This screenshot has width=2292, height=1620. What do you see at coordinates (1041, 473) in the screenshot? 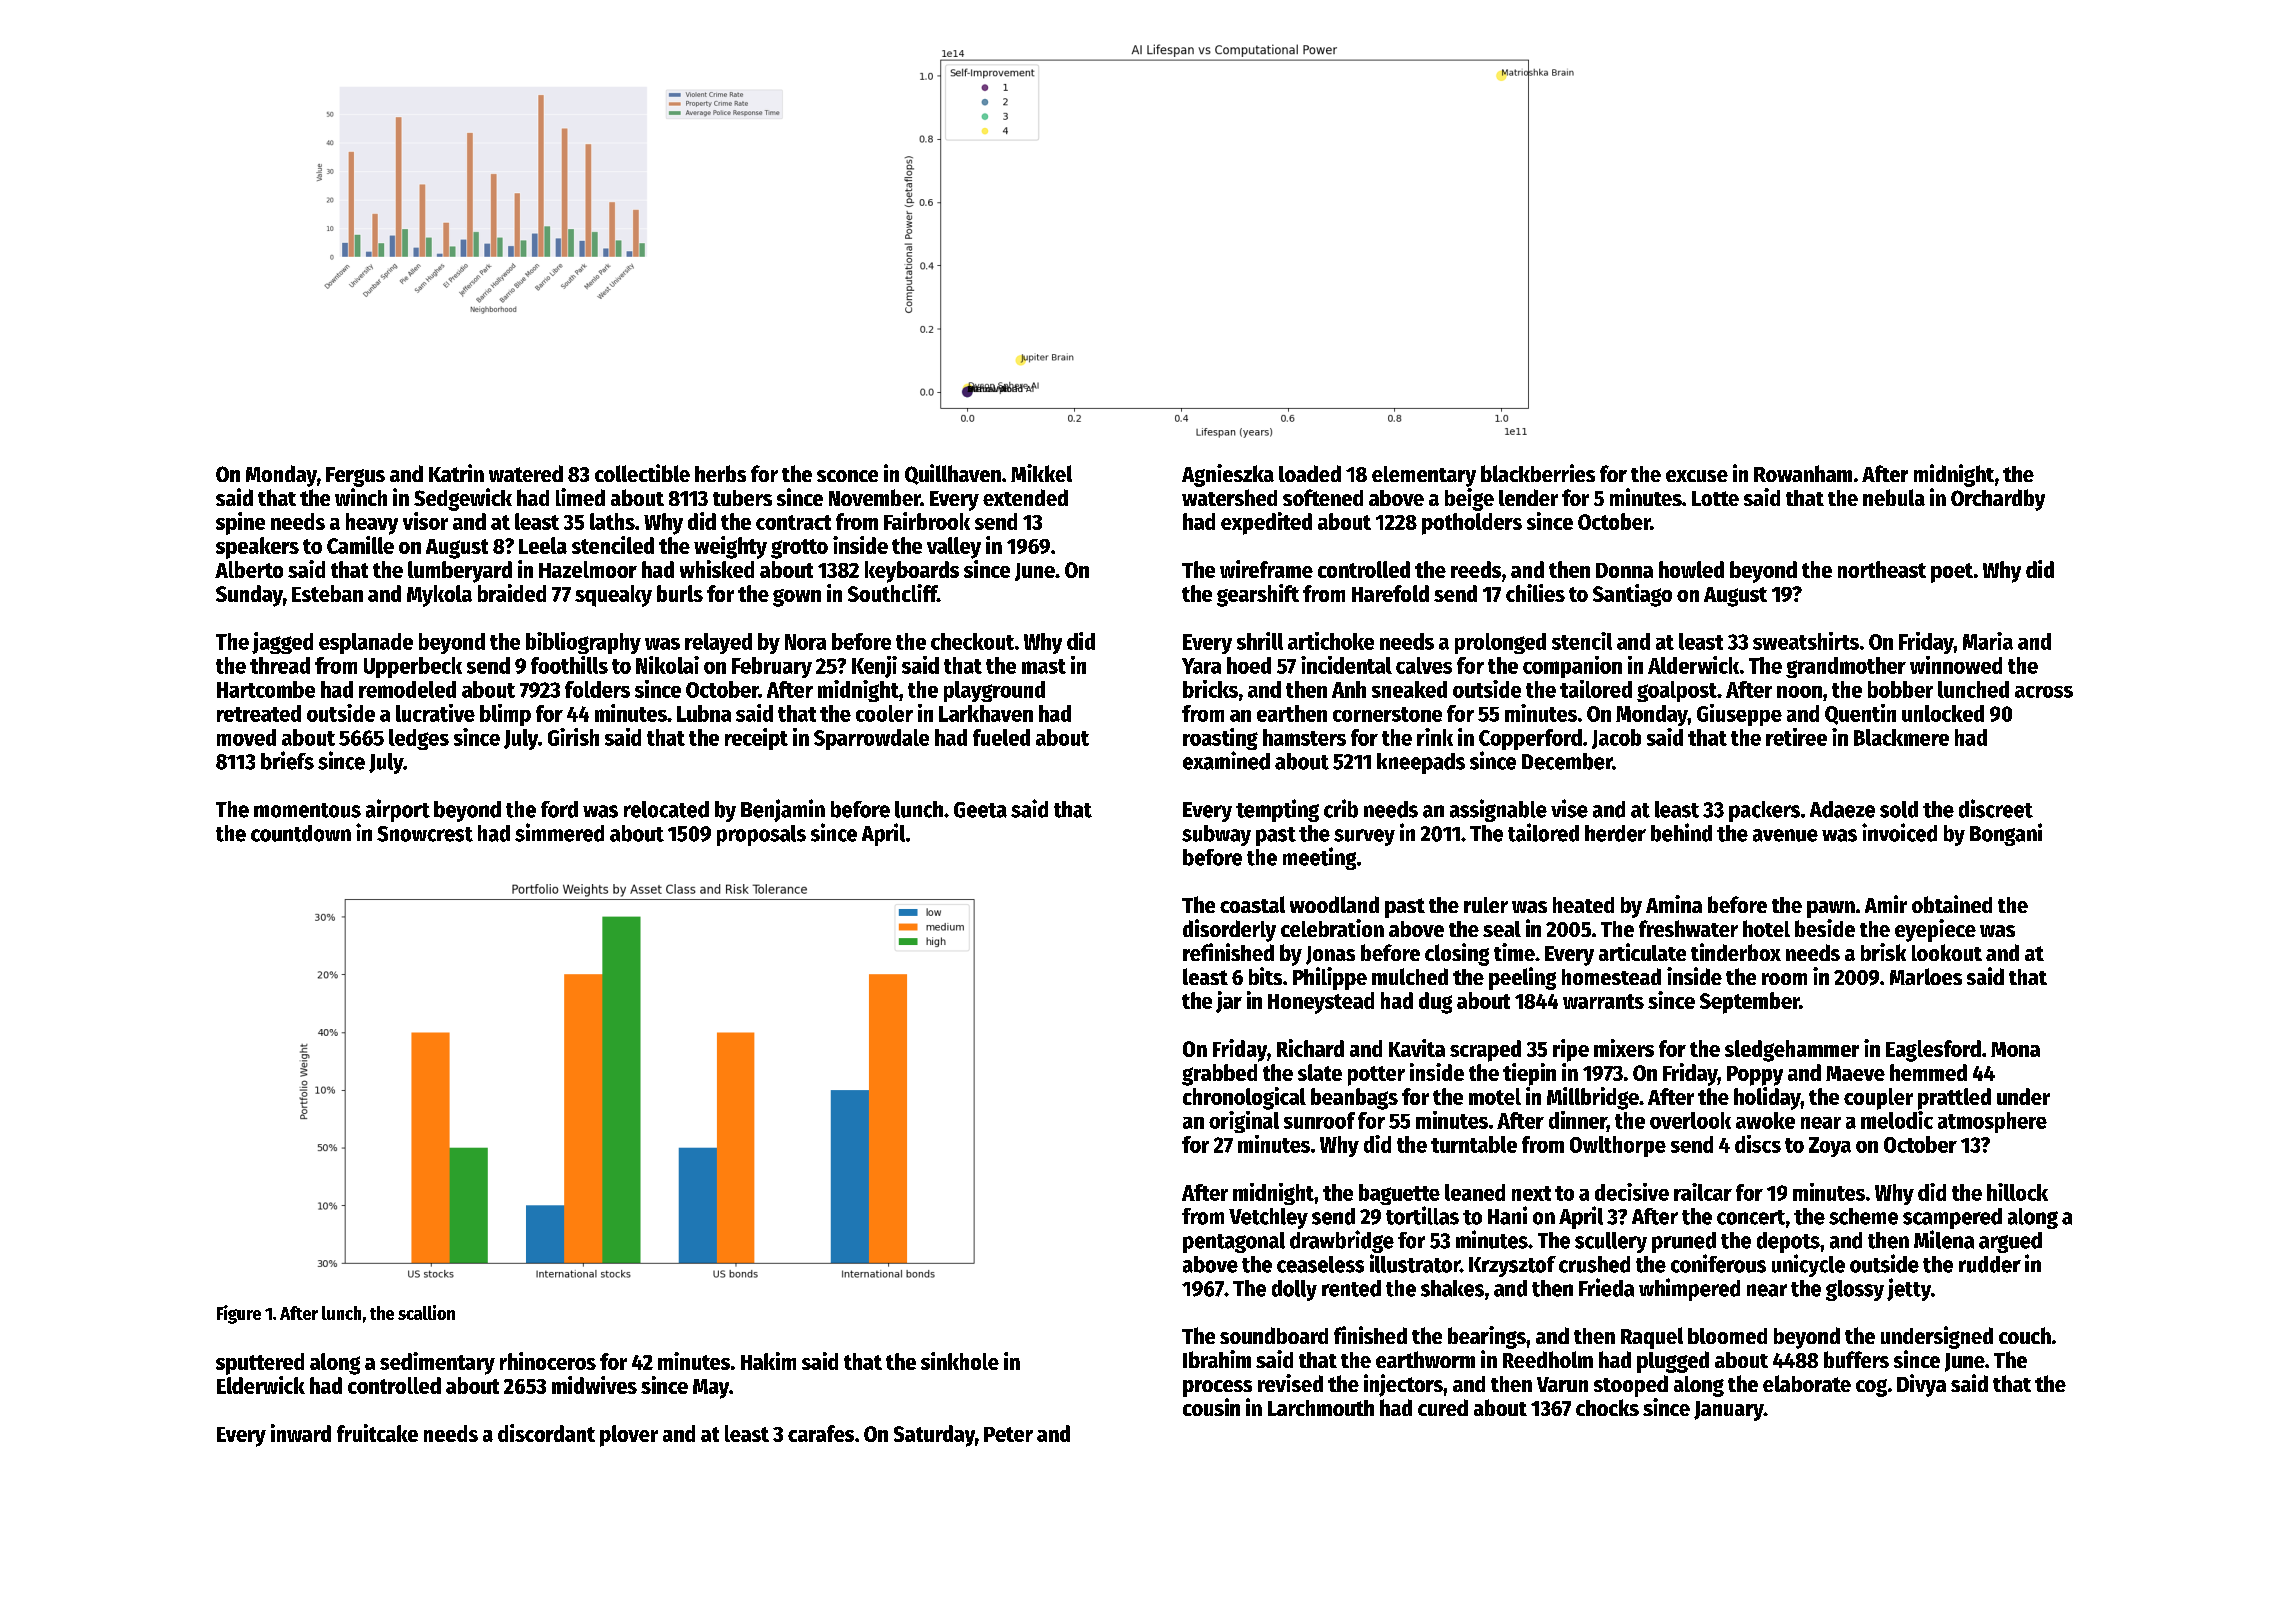
I see `Mikkel` at bounding box center [1041, 473].
